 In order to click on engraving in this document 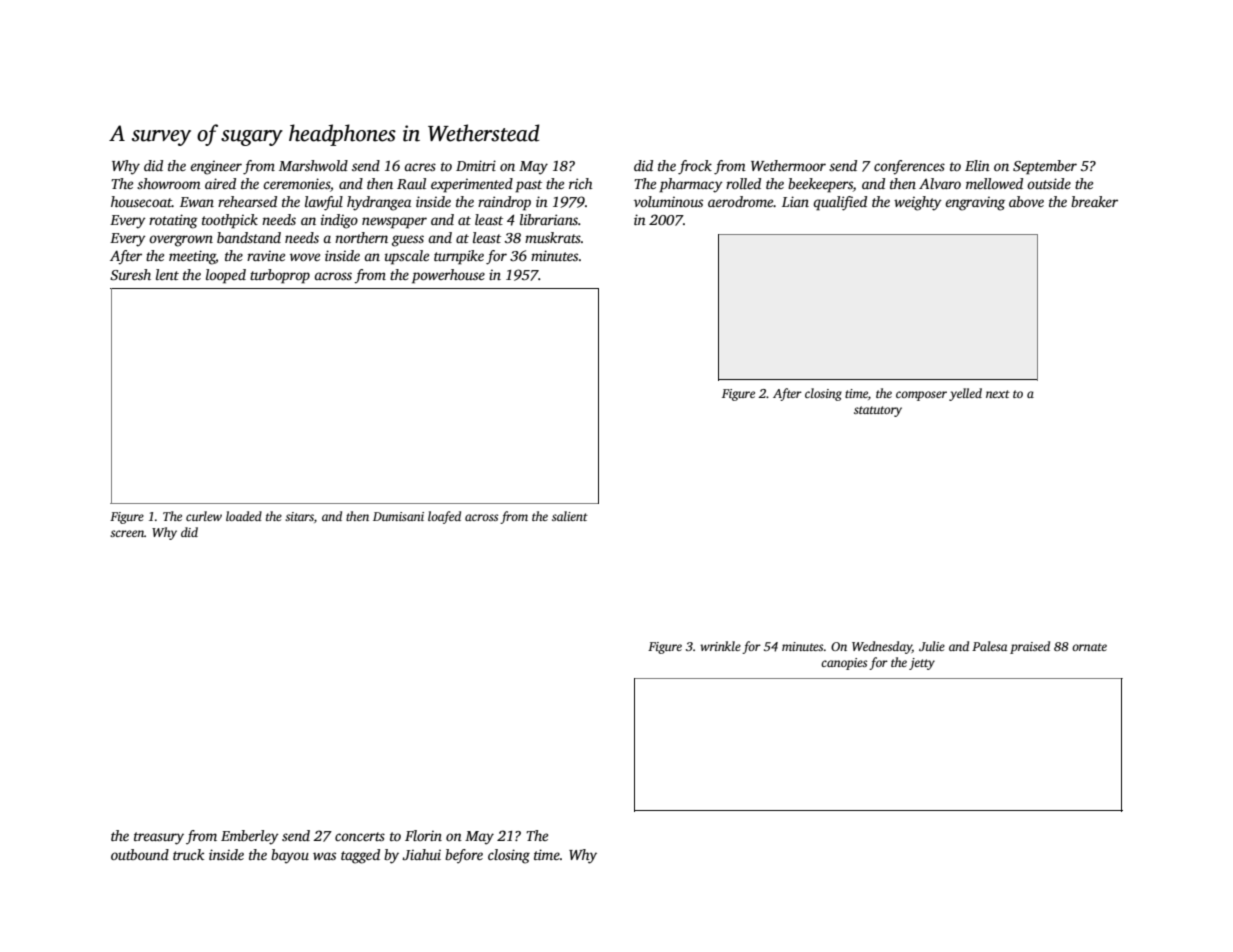, I will do `click(975, 204)`.
